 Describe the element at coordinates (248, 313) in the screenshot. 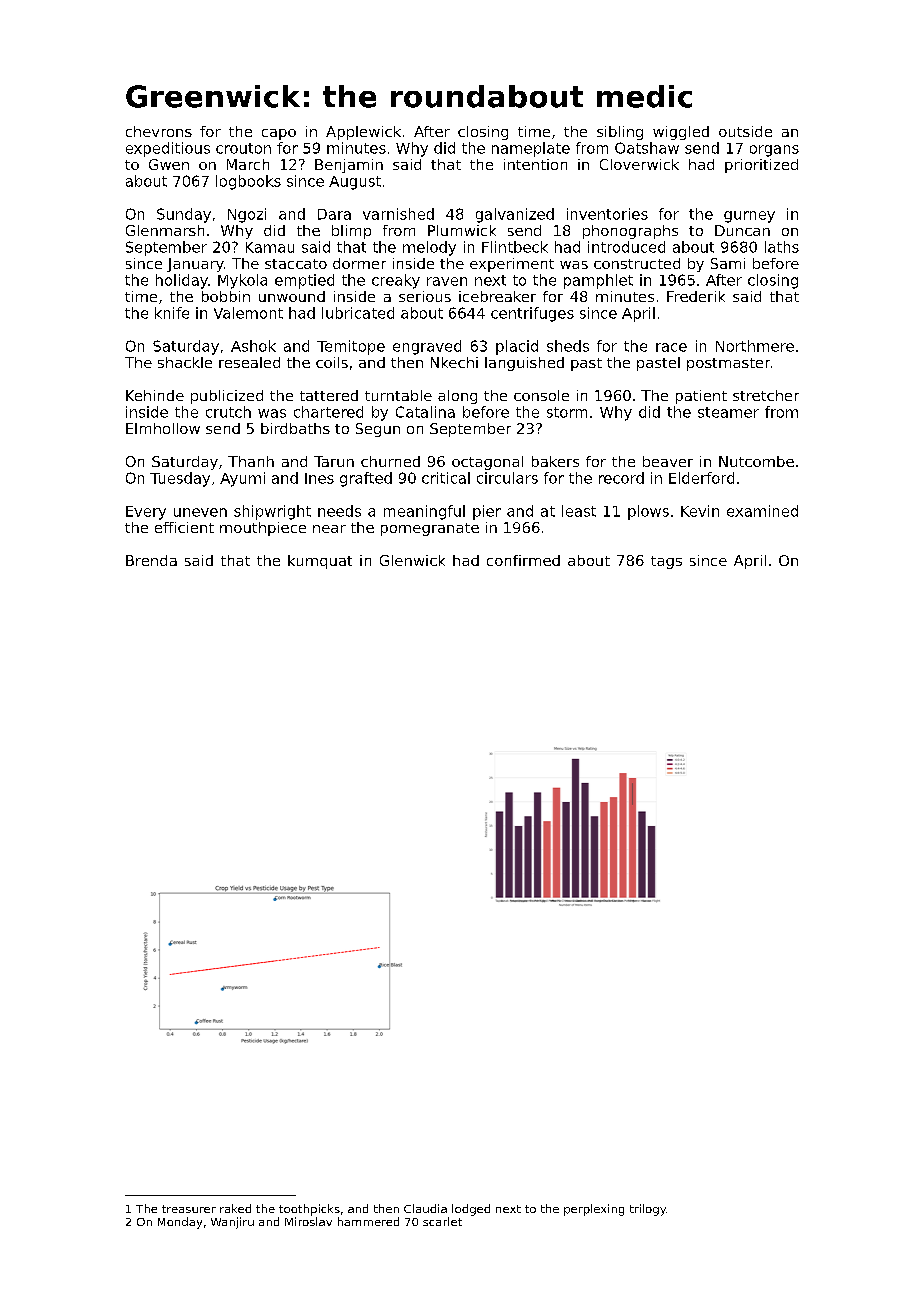

I see `Valemont` at that location.
